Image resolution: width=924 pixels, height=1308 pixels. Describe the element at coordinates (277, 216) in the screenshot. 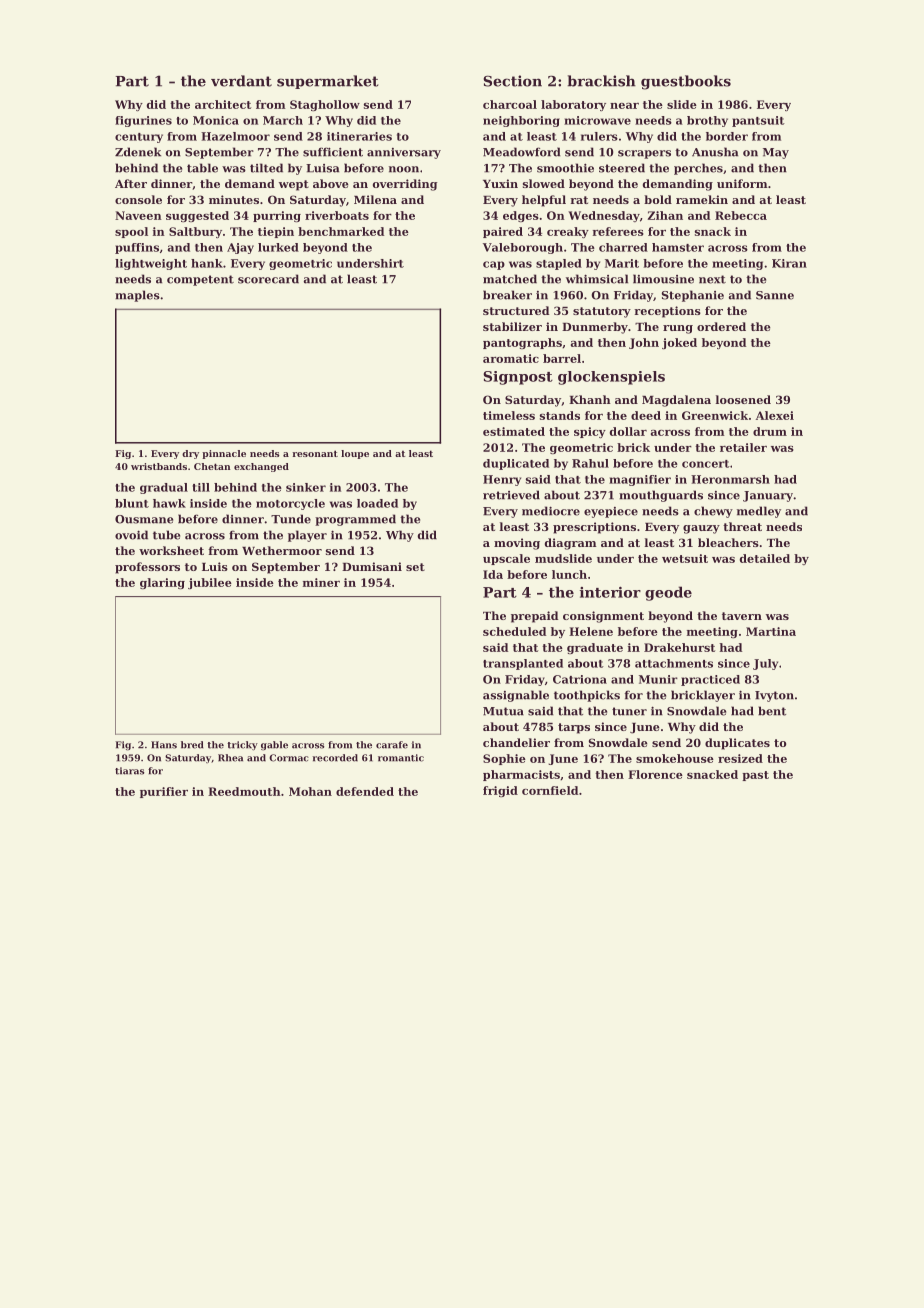

I see `purring` at that location.
